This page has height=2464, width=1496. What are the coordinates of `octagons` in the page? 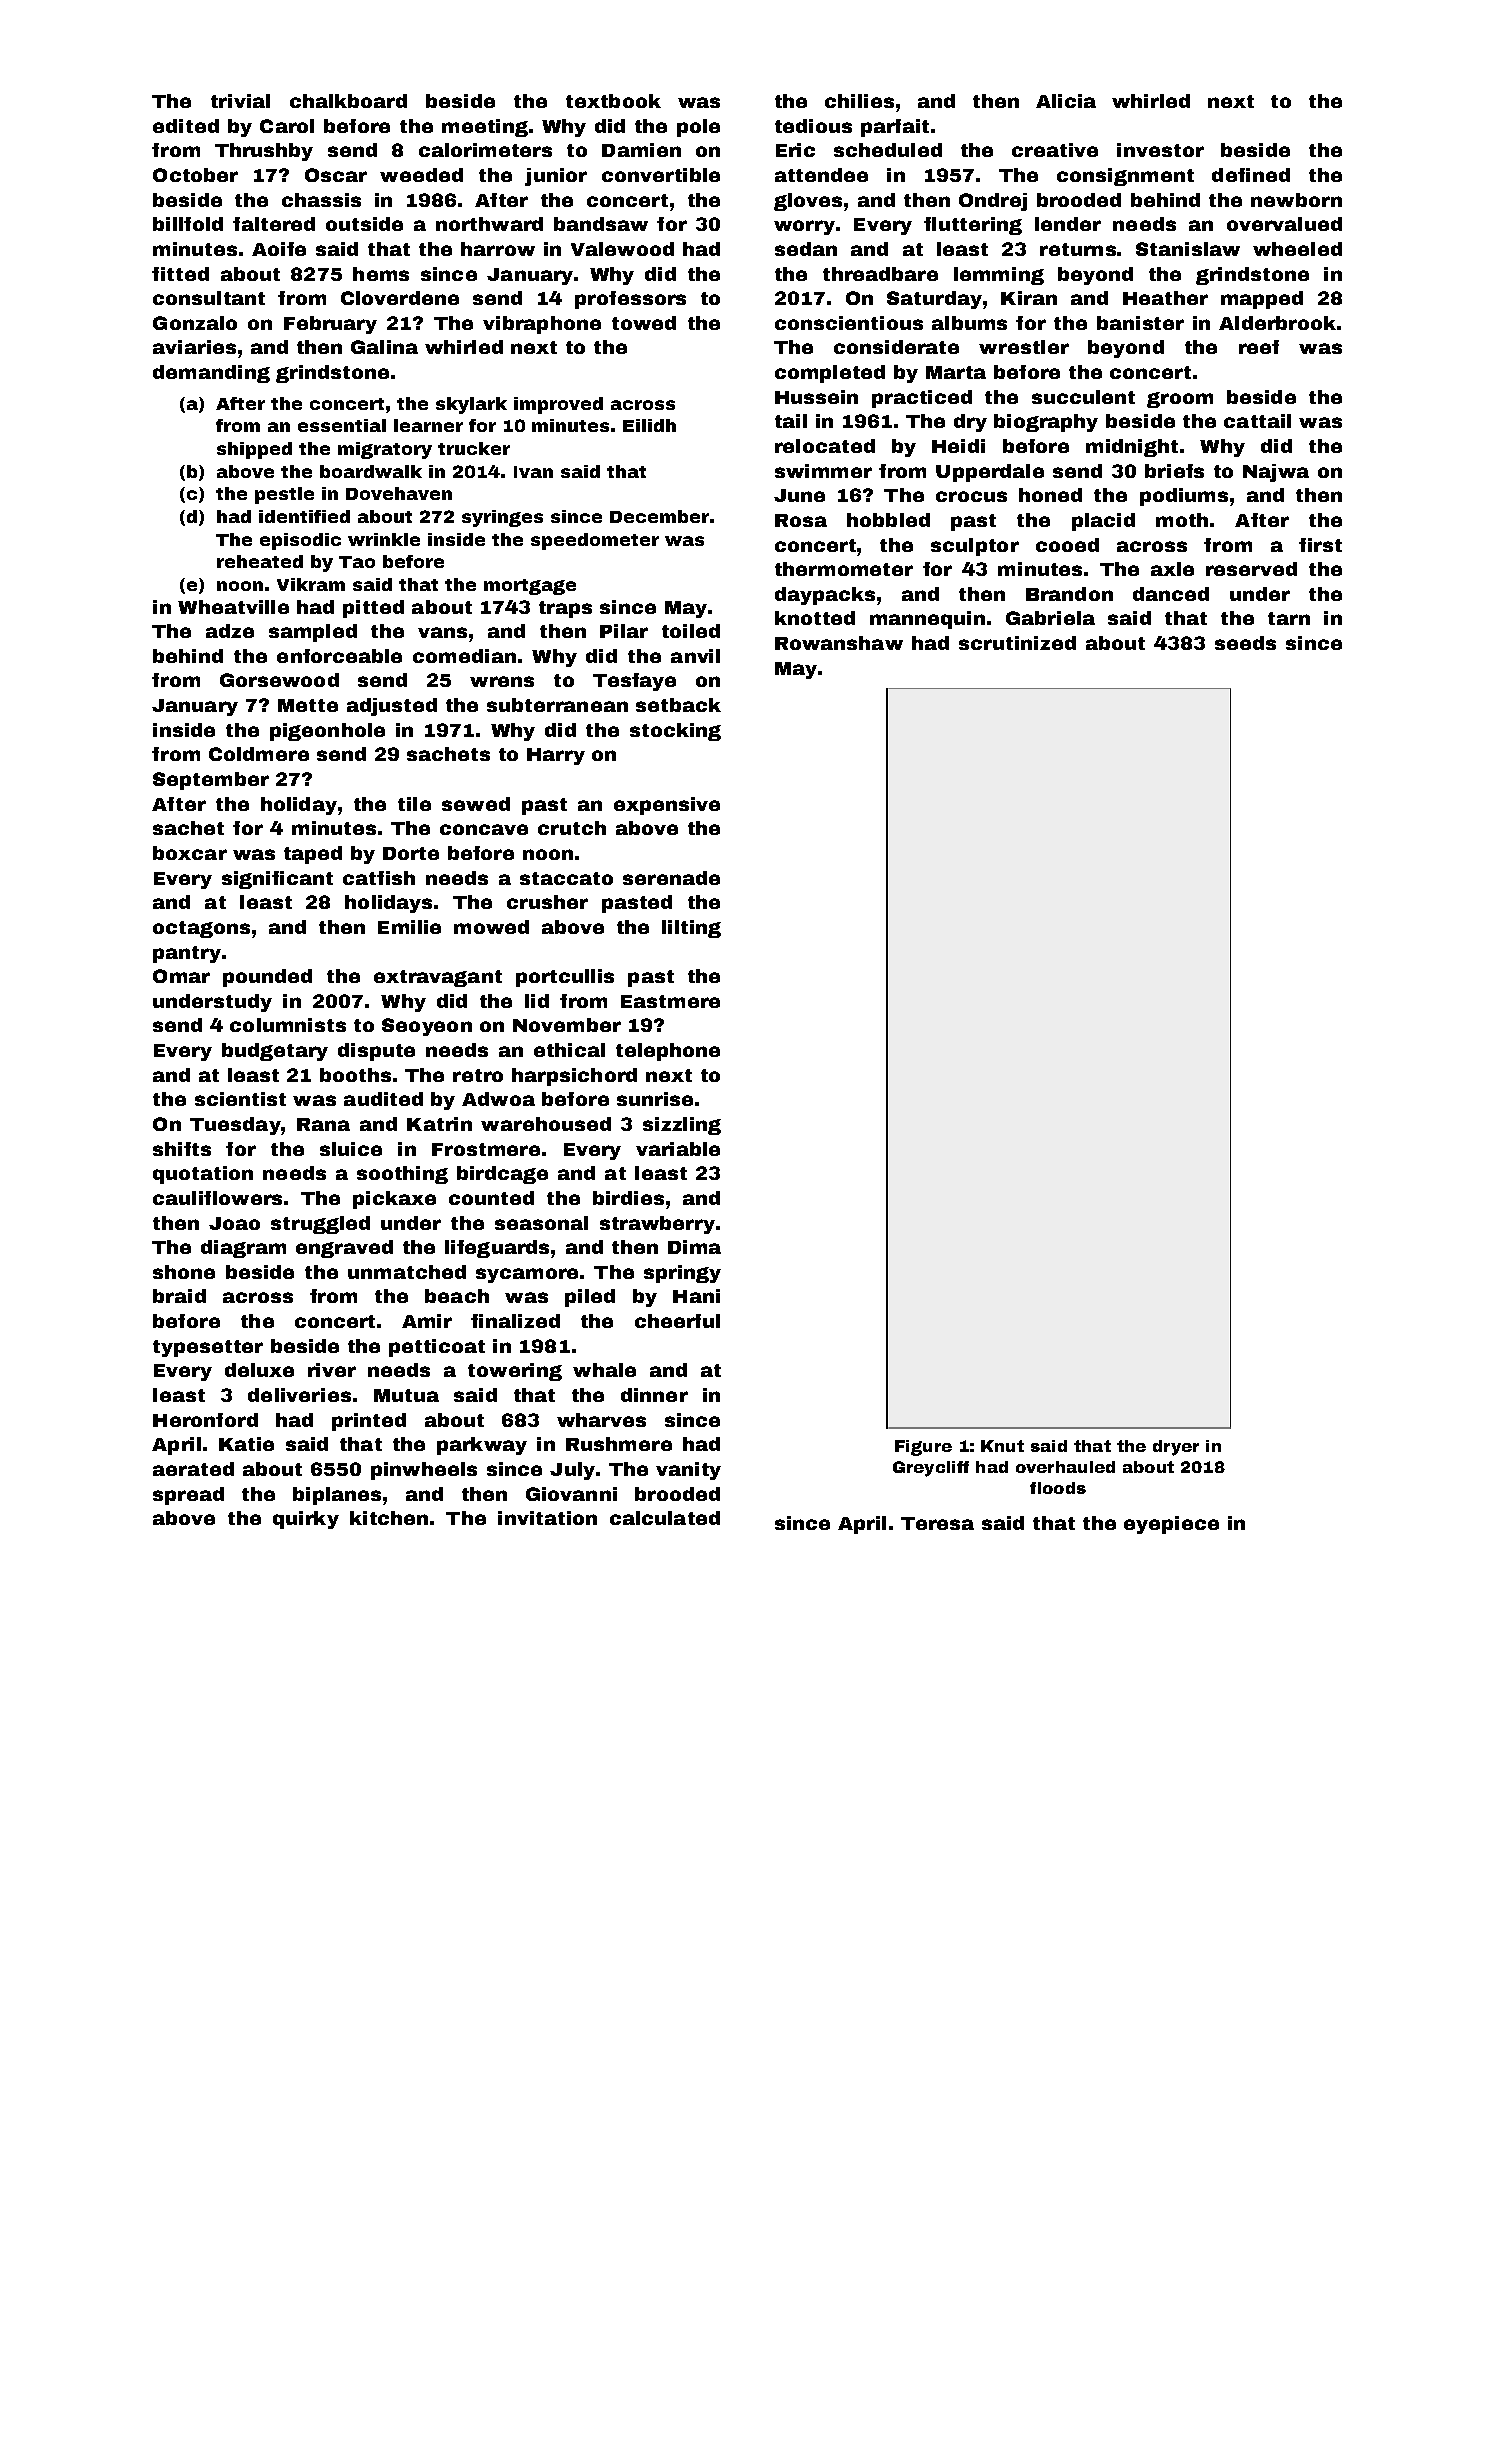 It's located at (201, 929).
